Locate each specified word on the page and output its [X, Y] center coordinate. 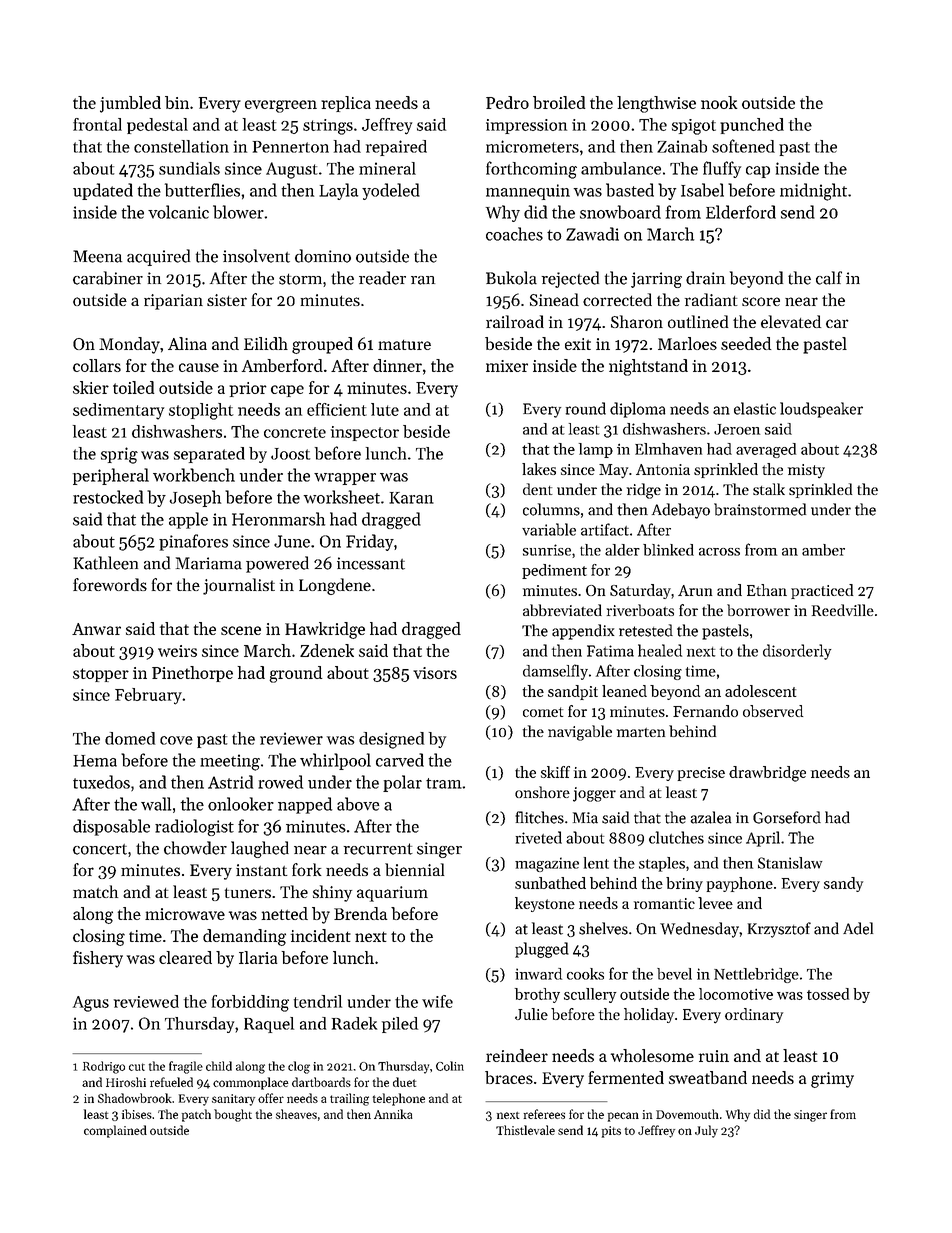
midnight [813, 192]
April [763, 839]
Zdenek [327, 650]
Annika [393, 1114]
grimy [832, 1080]
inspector [365, 433]
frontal [97, 124]
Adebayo [681, 511]
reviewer [291, 738]
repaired [396, 148]
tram [444, 783]
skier [91, 387]
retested [646, 630]
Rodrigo [104, 1067]
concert [100, 849]
